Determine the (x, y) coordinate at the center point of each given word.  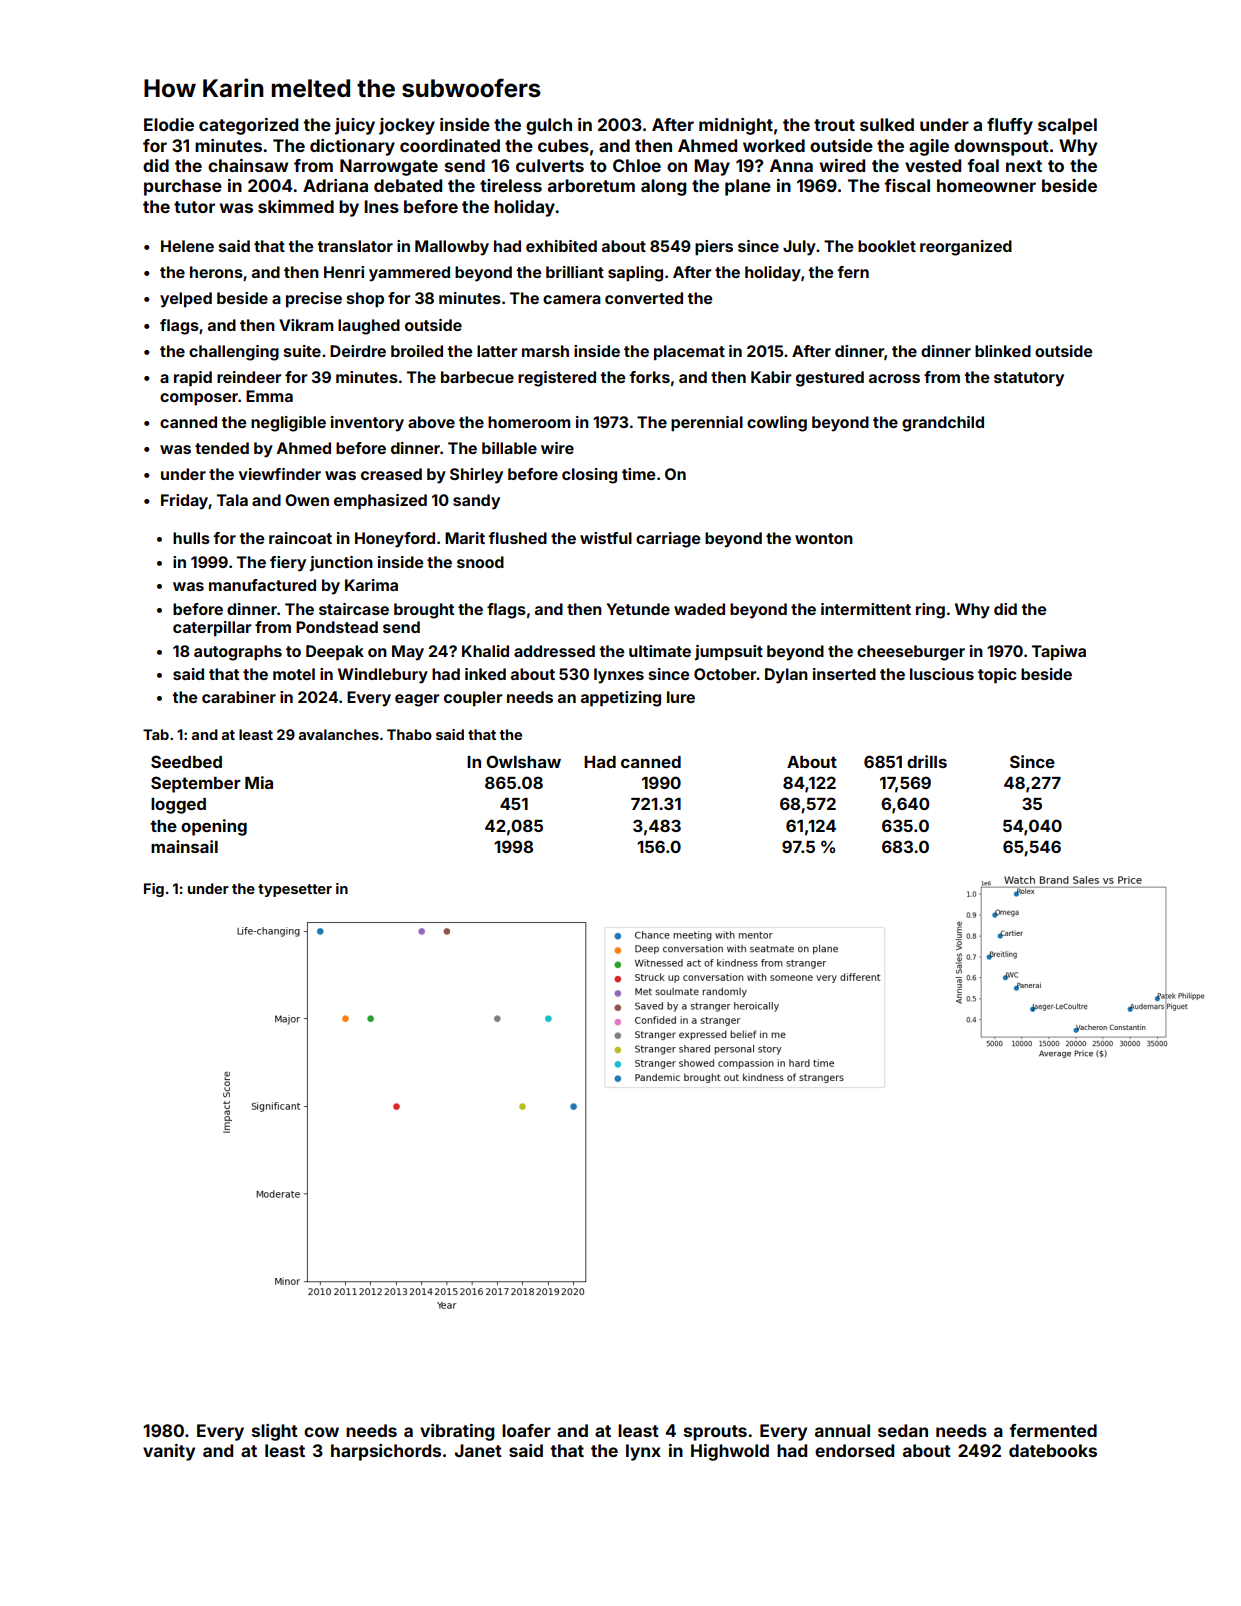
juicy (355, 126)
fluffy (1010, 126)
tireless (511, 185)
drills (927, 761)
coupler (473, 699)
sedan (903, 1430)
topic (997, 676)
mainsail (184, 846)
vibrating (457, 1432)
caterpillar (212, 629)
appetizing (621, 699)
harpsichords (386, 1452)
